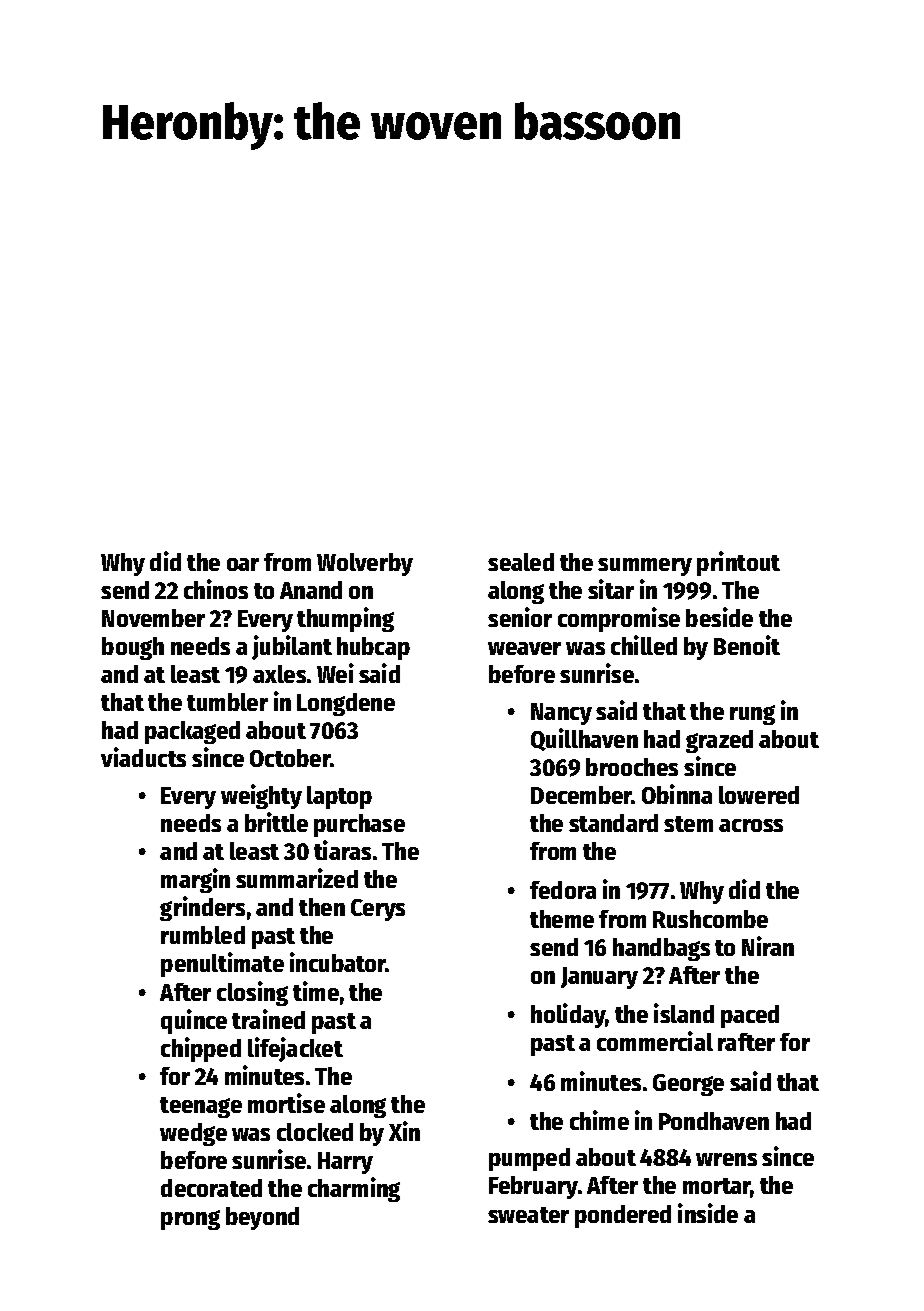 The width and height of the page is (924, 1311). What do you see at coordinates (295, 1049) in the page?
I see `lifejacket` at bounding box center [295, 1049].
